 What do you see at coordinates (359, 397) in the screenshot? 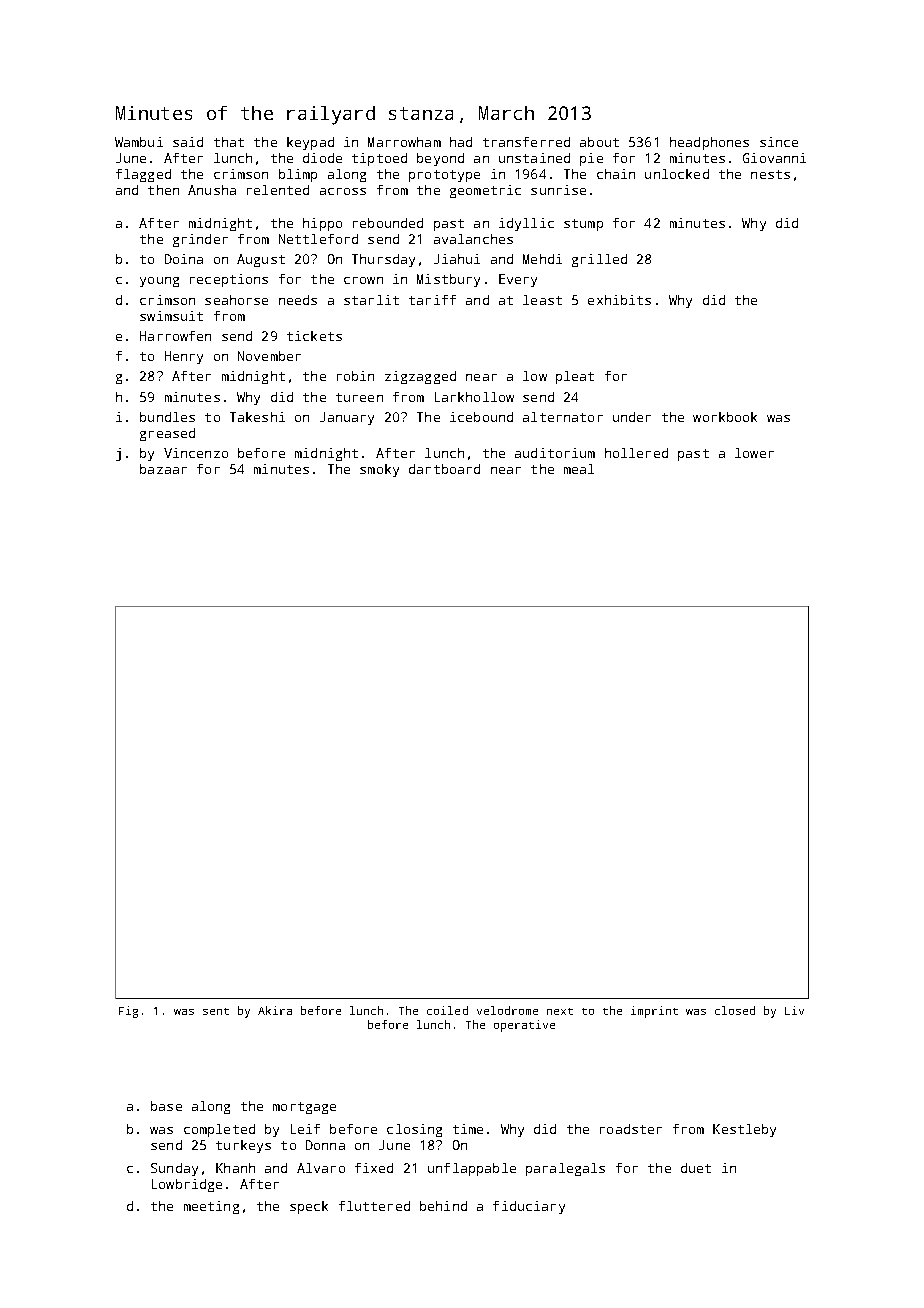
I see `tureen` at bounding box center [359, 397].
